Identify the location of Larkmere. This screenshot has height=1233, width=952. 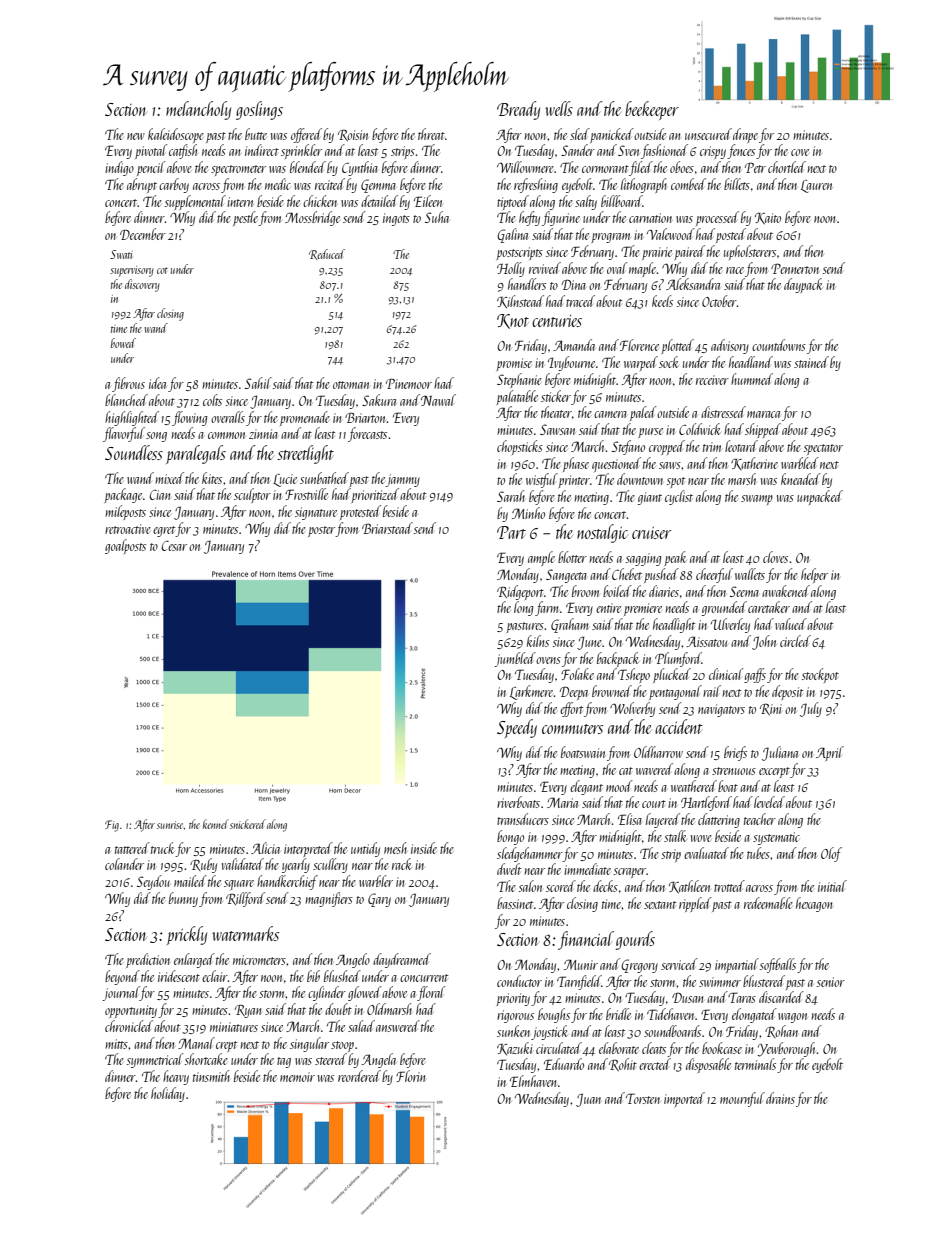
(532, 692).
